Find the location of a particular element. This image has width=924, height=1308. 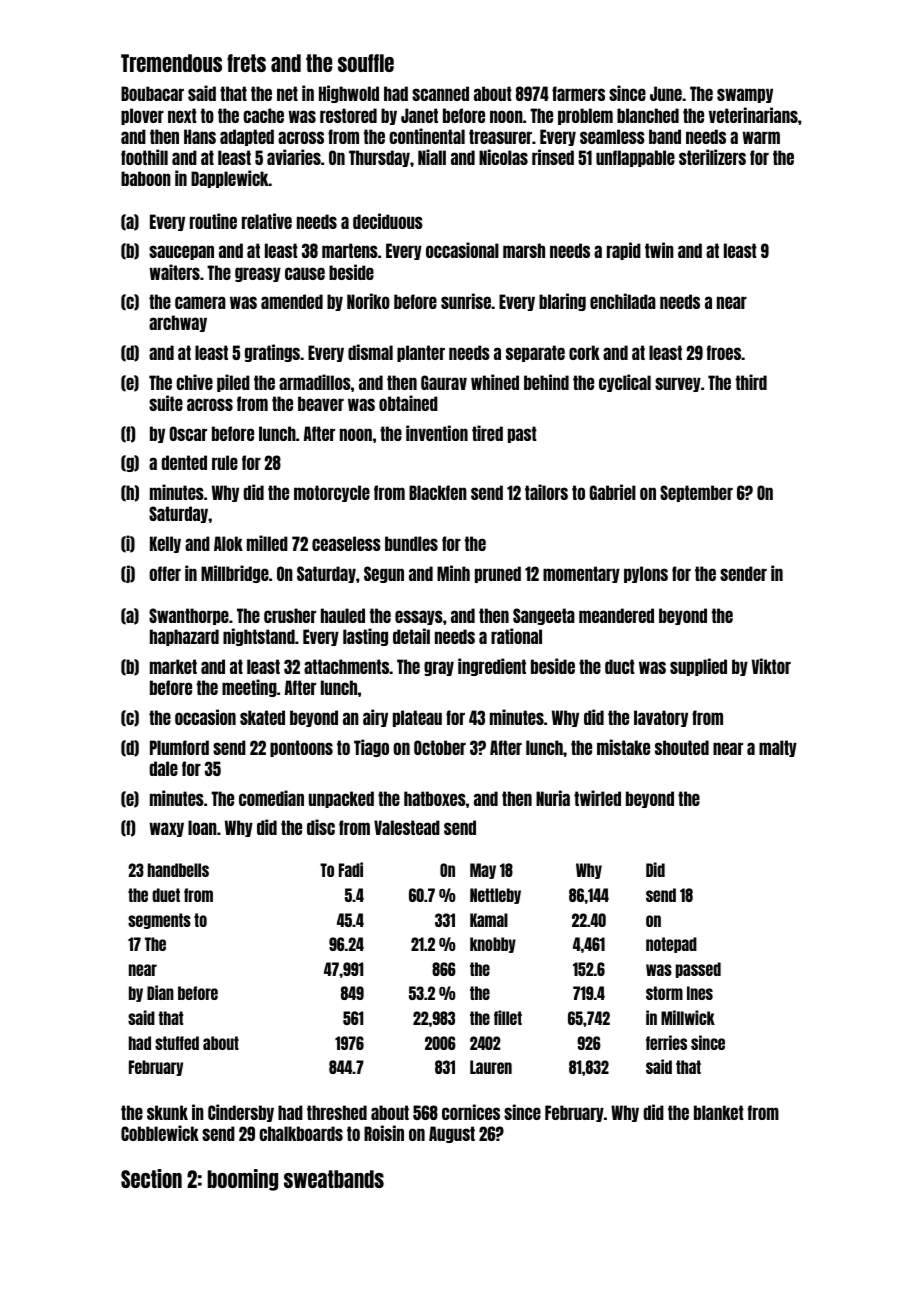

rule is located at coordinates (225, 462).
